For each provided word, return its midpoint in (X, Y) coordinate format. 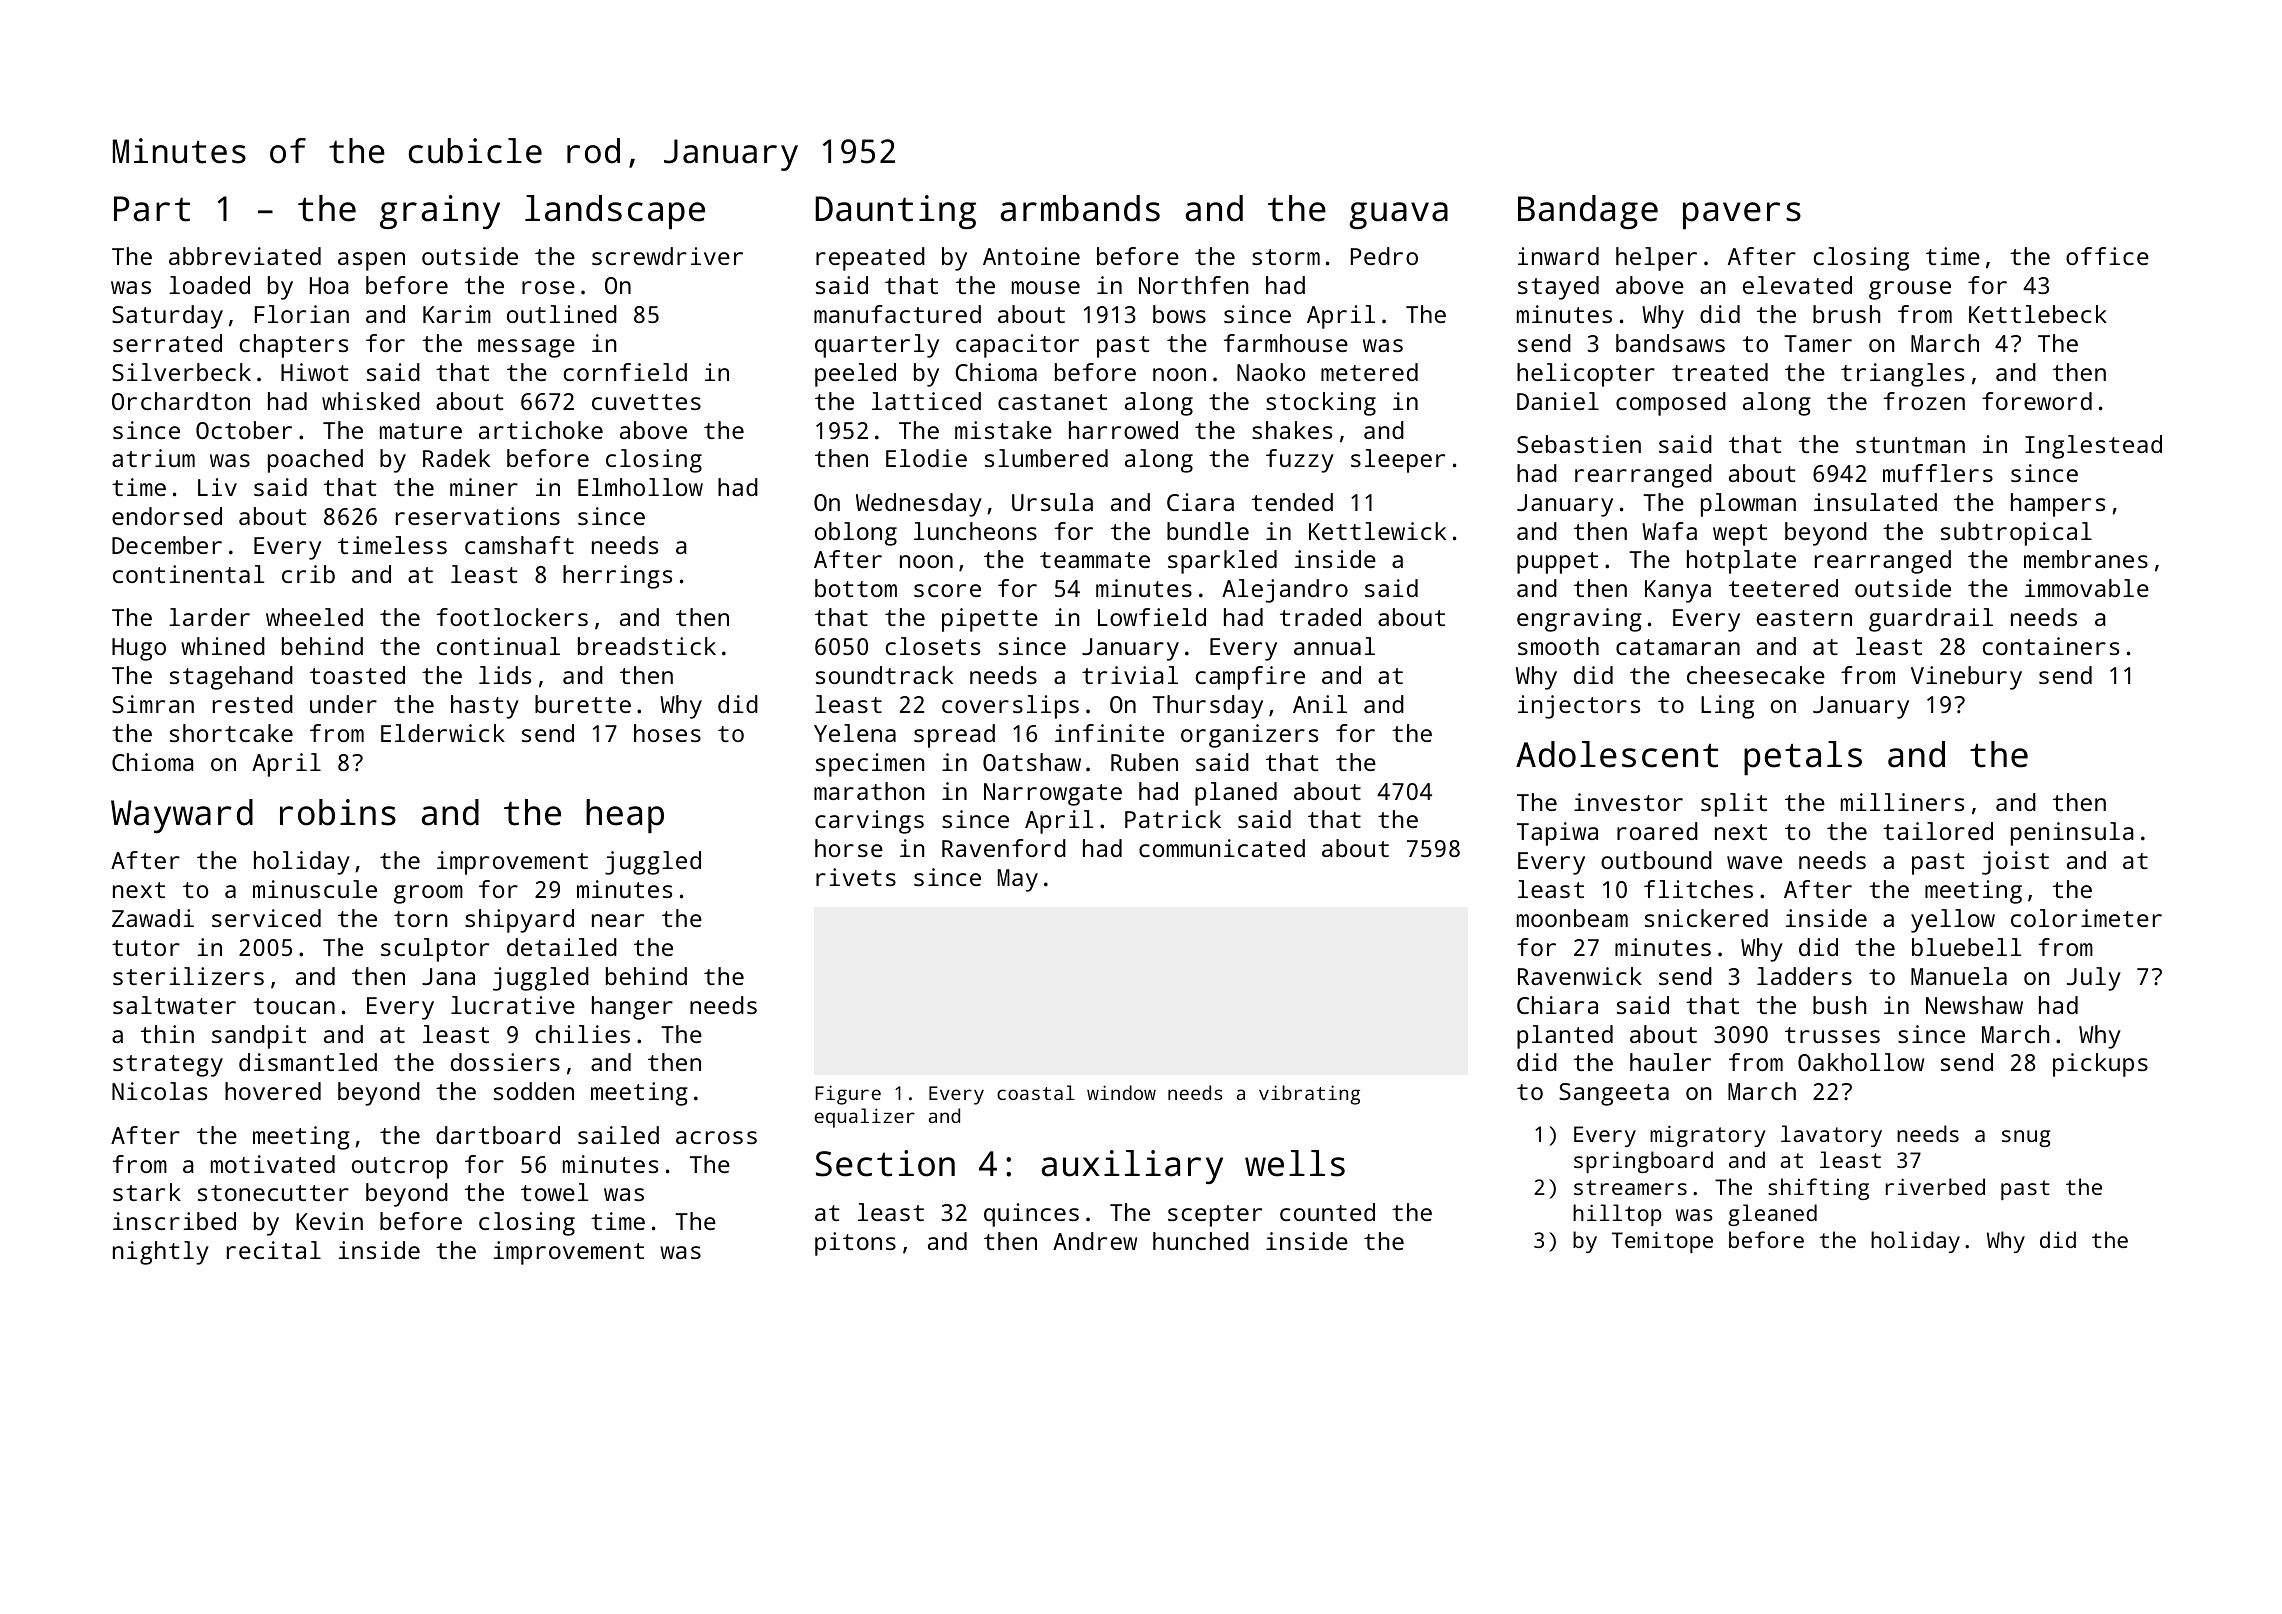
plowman (1748, 505)
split (1734, 805)
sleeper (1398, 461)
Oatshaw (1032, 762)
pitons (855, 1244)
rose (548, 287)
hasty (485, 707)
